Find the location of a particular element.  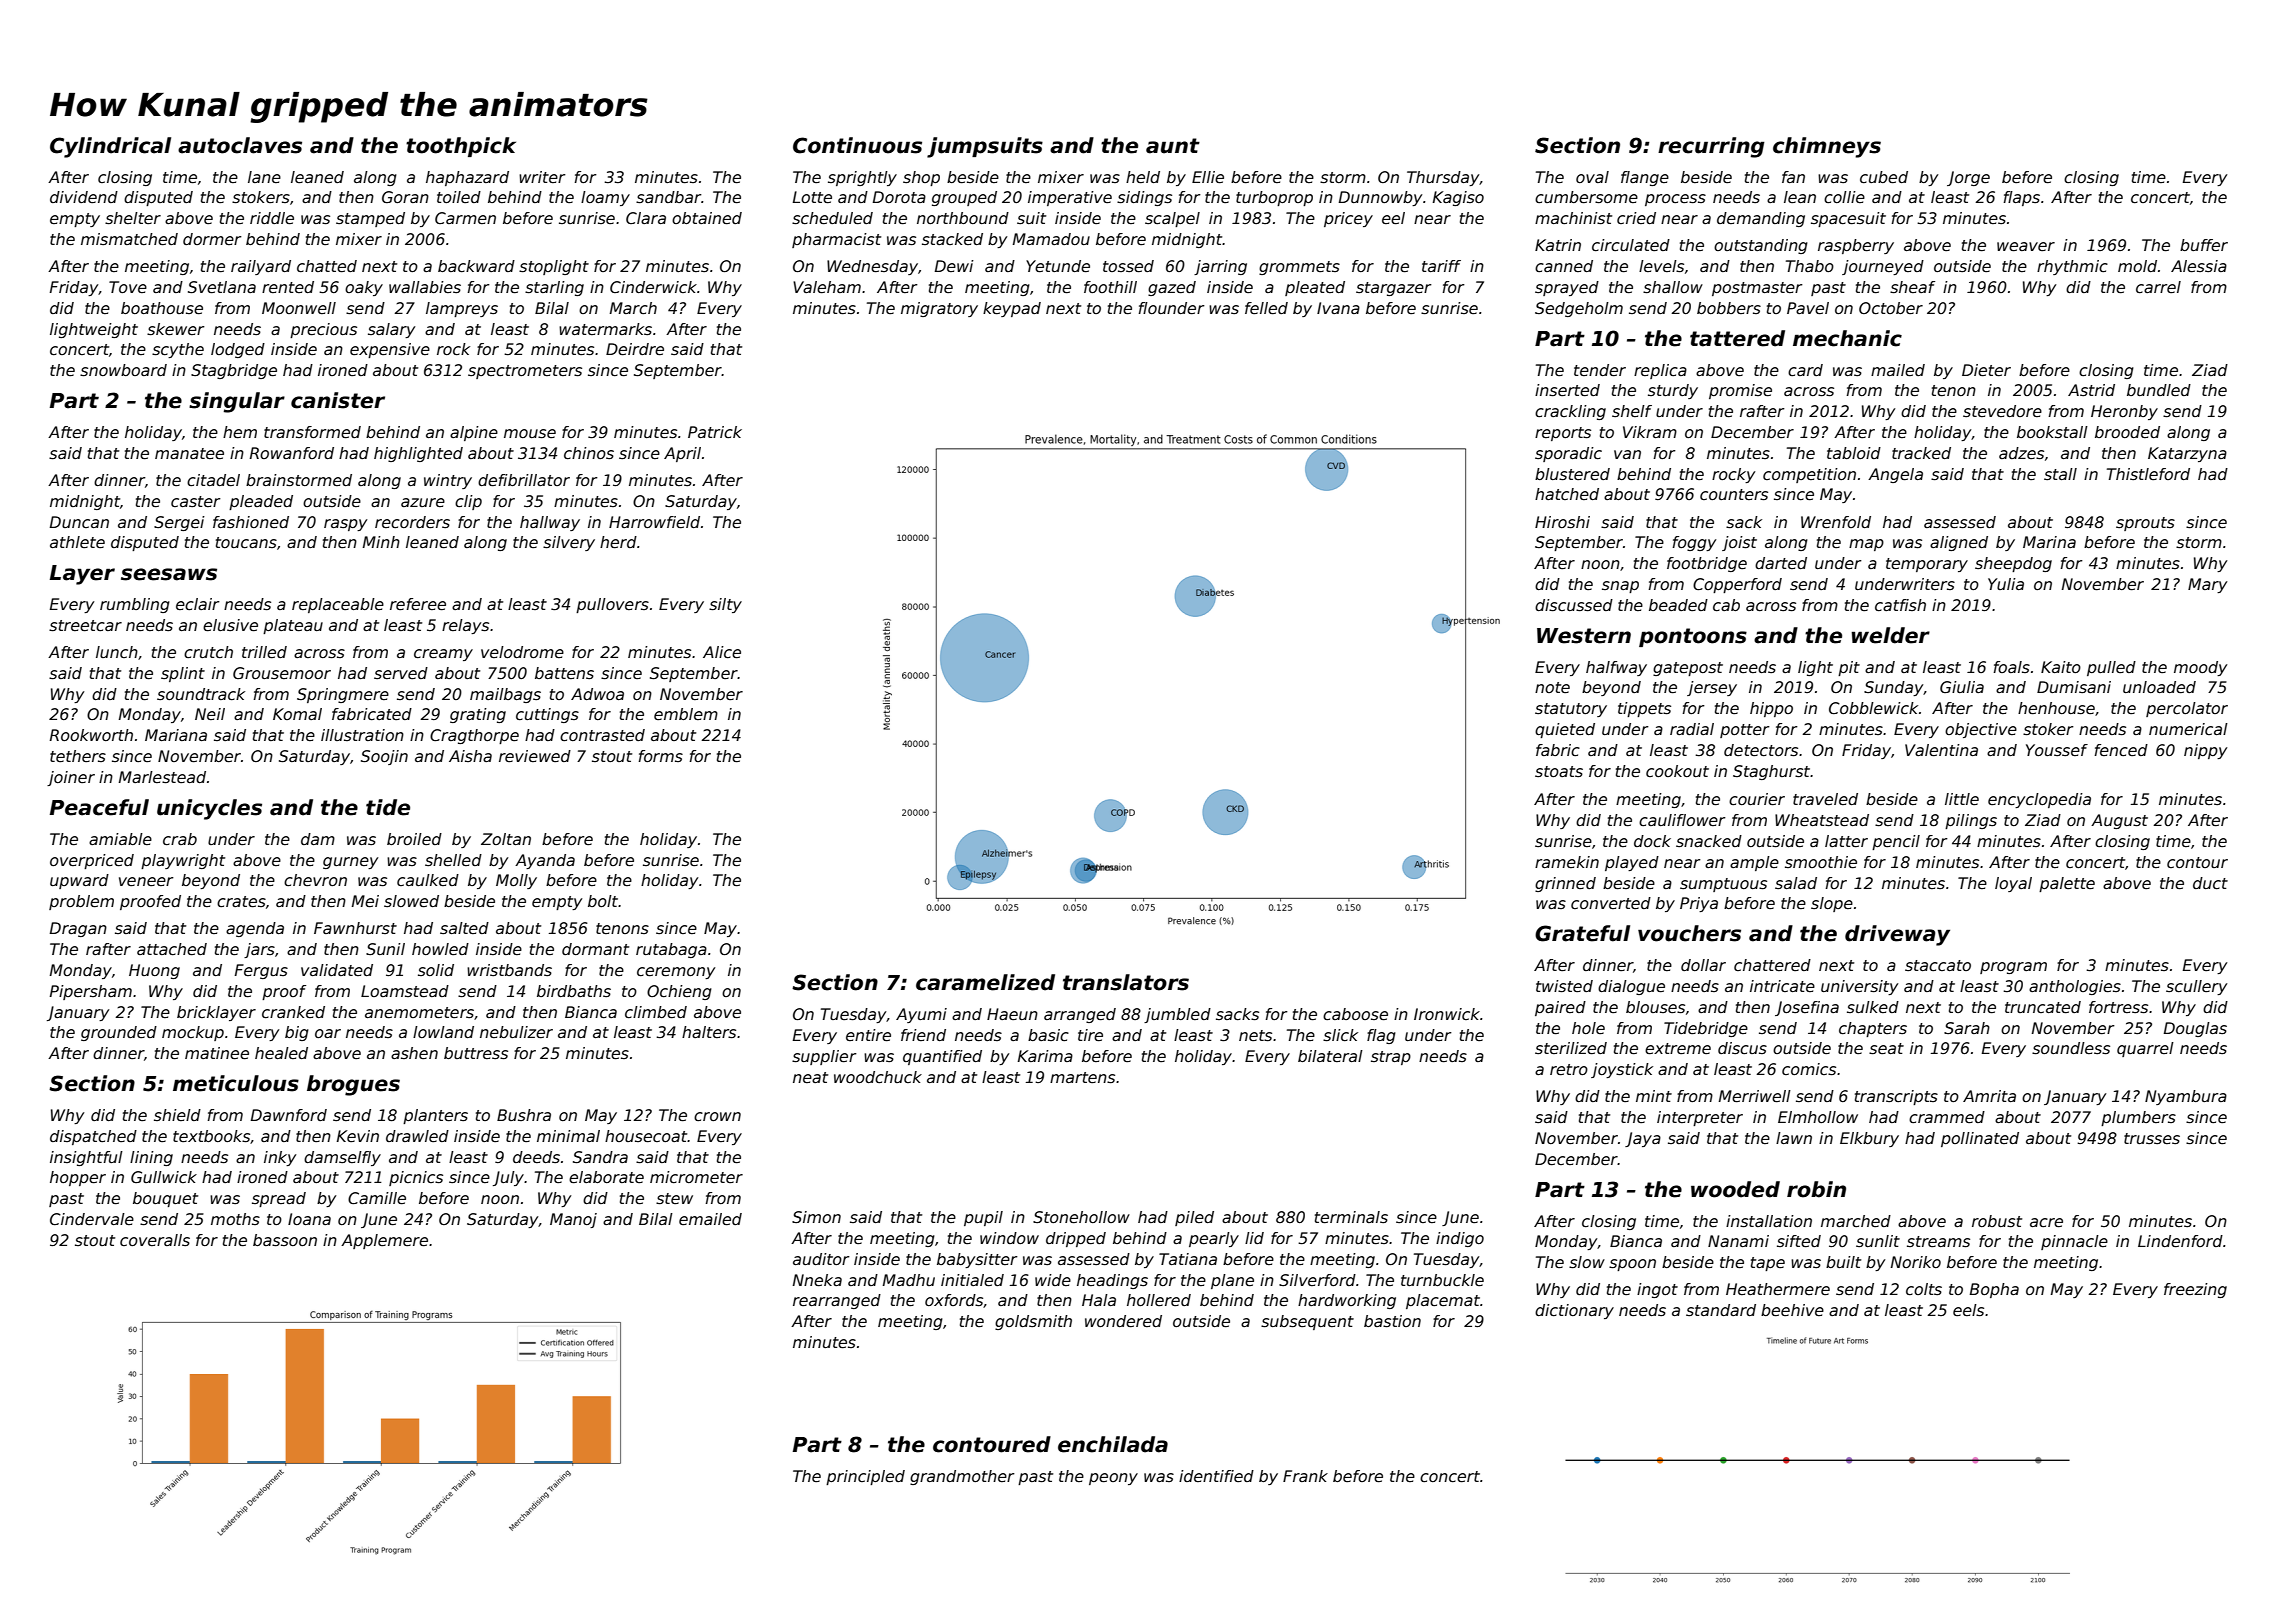

quarrel is located at coordinates (2145, 1049).
